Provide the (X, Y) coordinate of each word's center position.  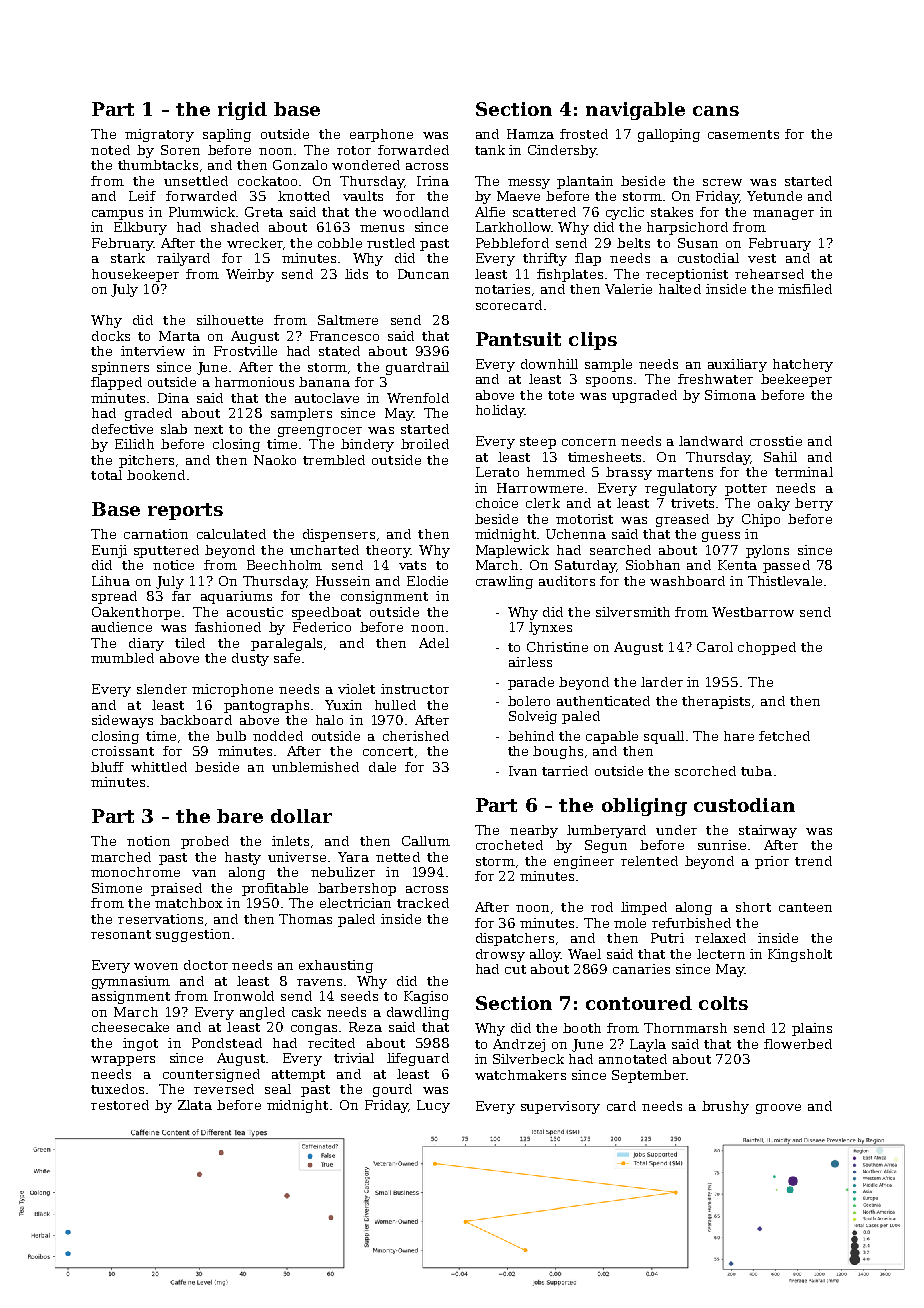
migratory (159, 135)
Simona (730, 395)
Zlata (195, 1105)
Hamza (530, 134)
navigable (635, 111)
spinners (120, 368)
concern (589, 442)
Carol (715, 647)
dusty (250, 659)
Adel (434, 643)
